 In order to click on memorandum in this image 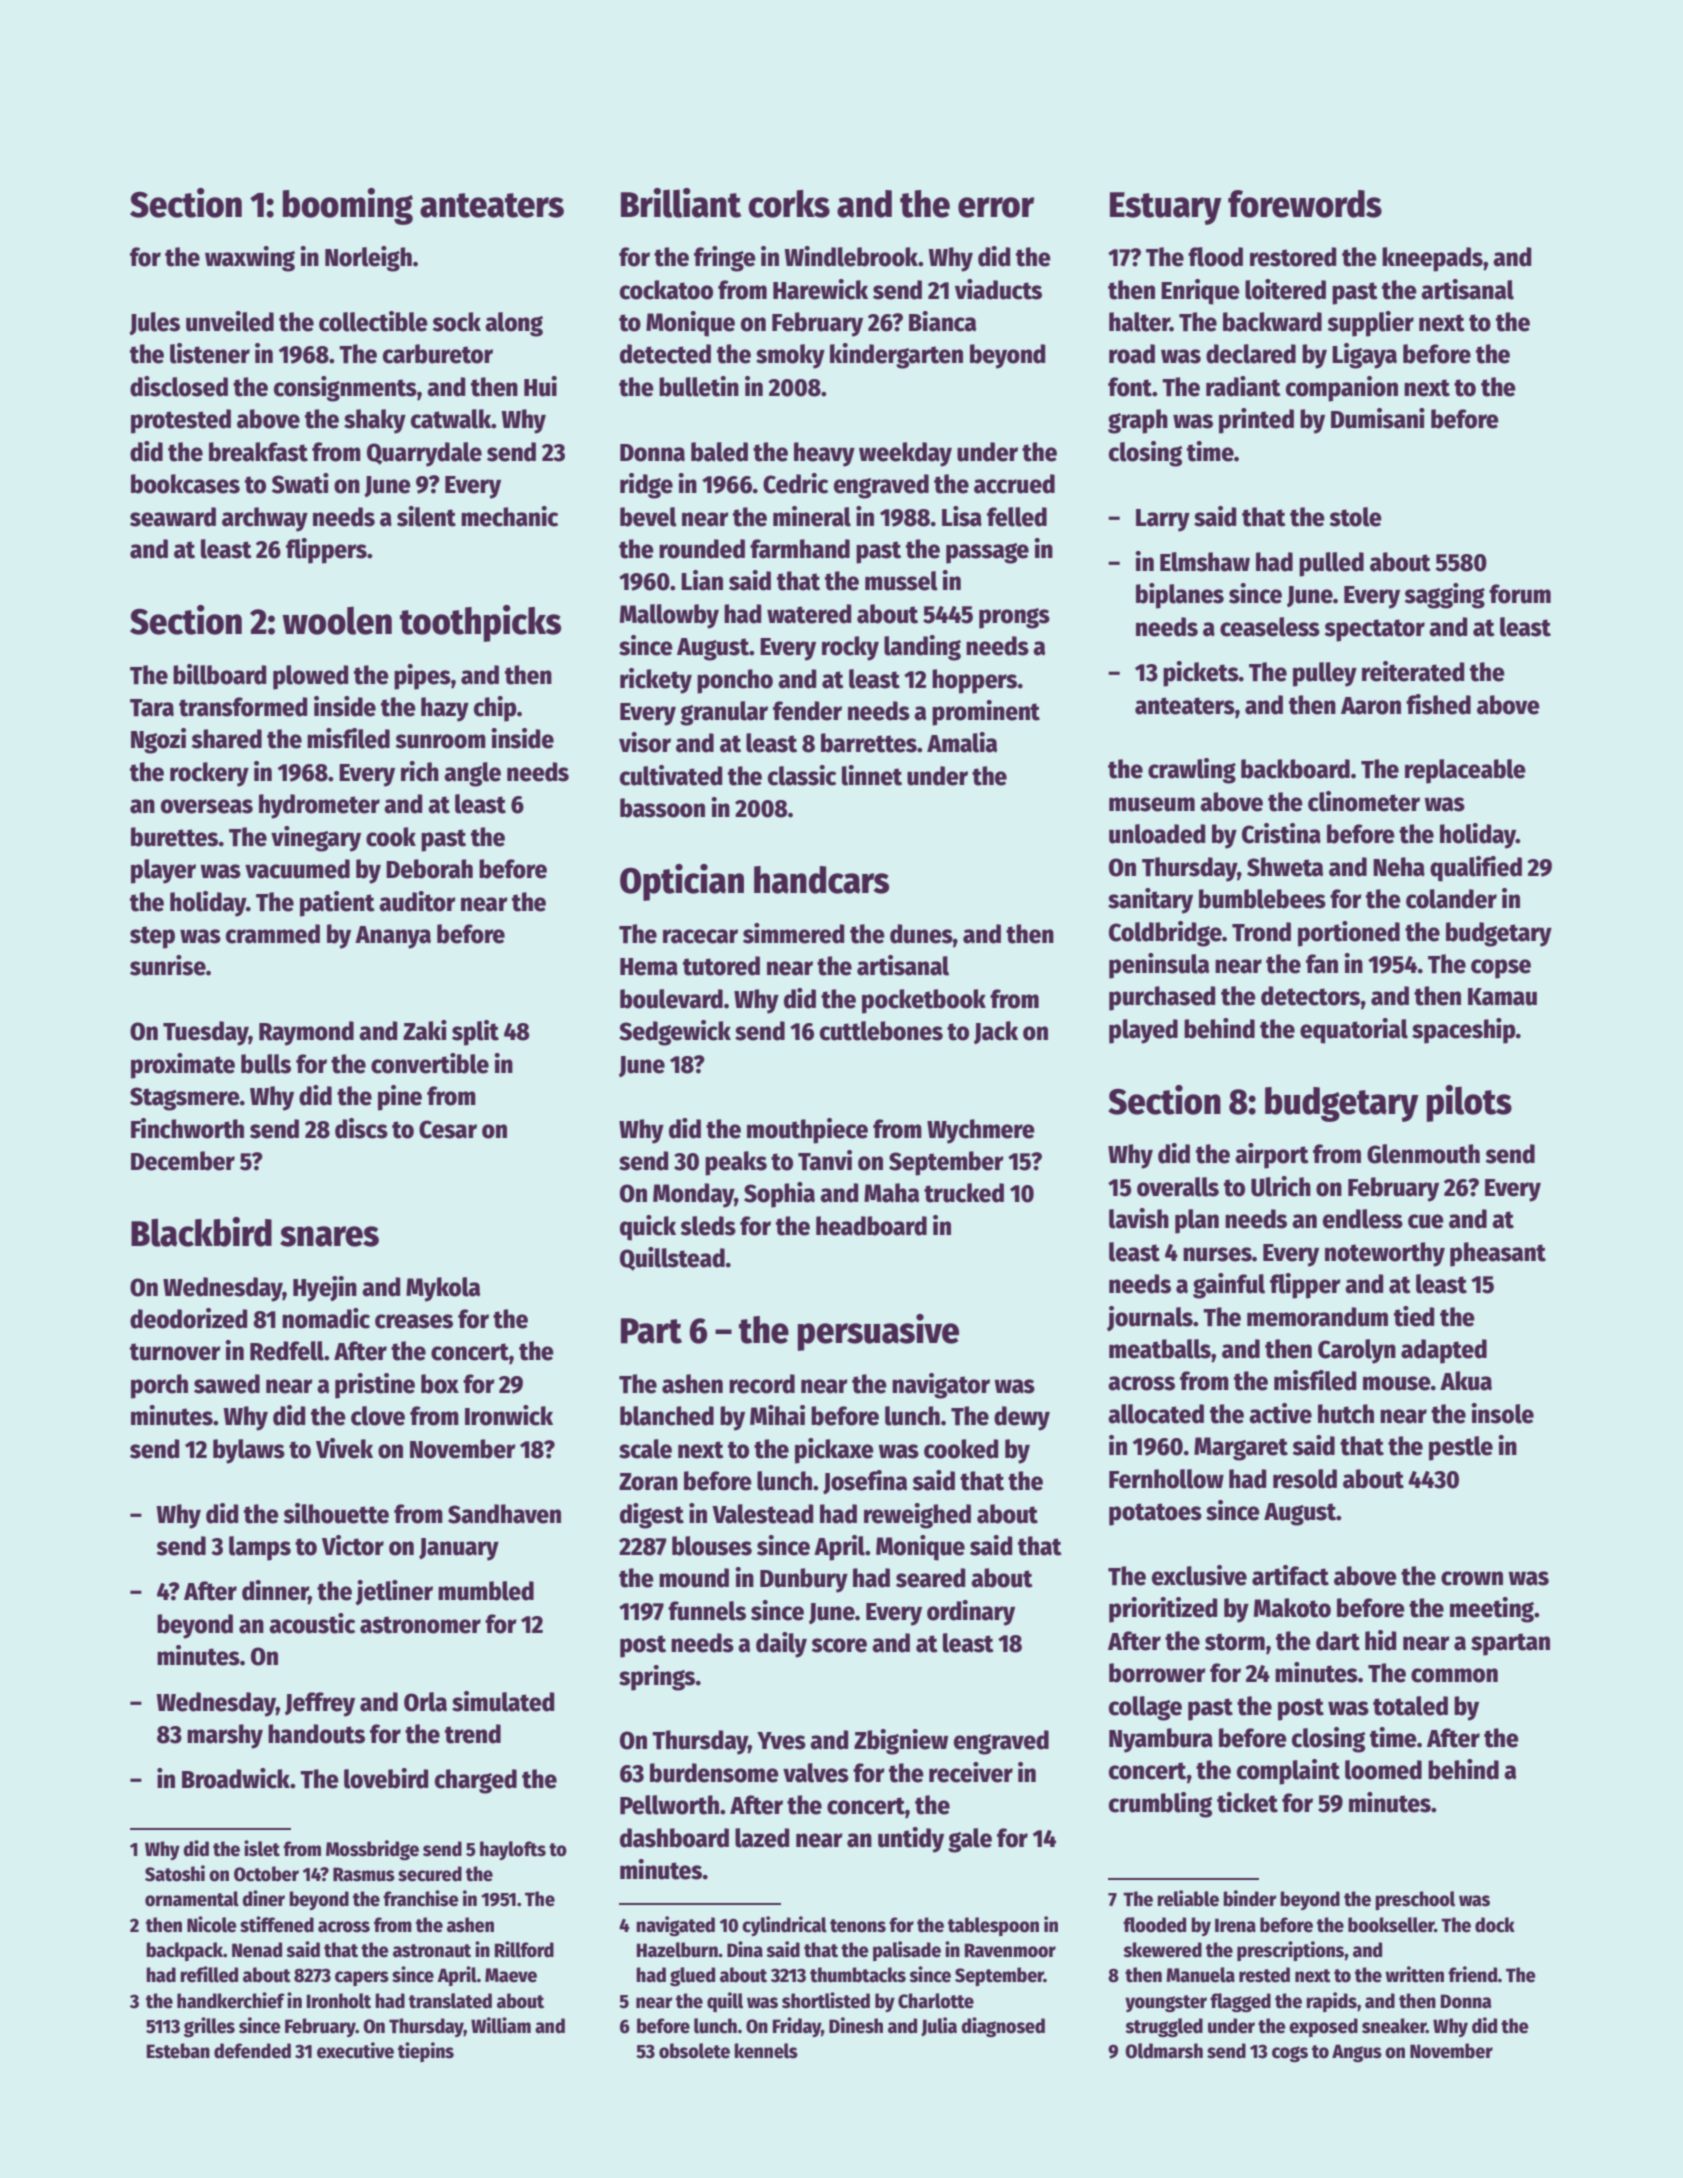, I will do `click(1317, 1317)`.
